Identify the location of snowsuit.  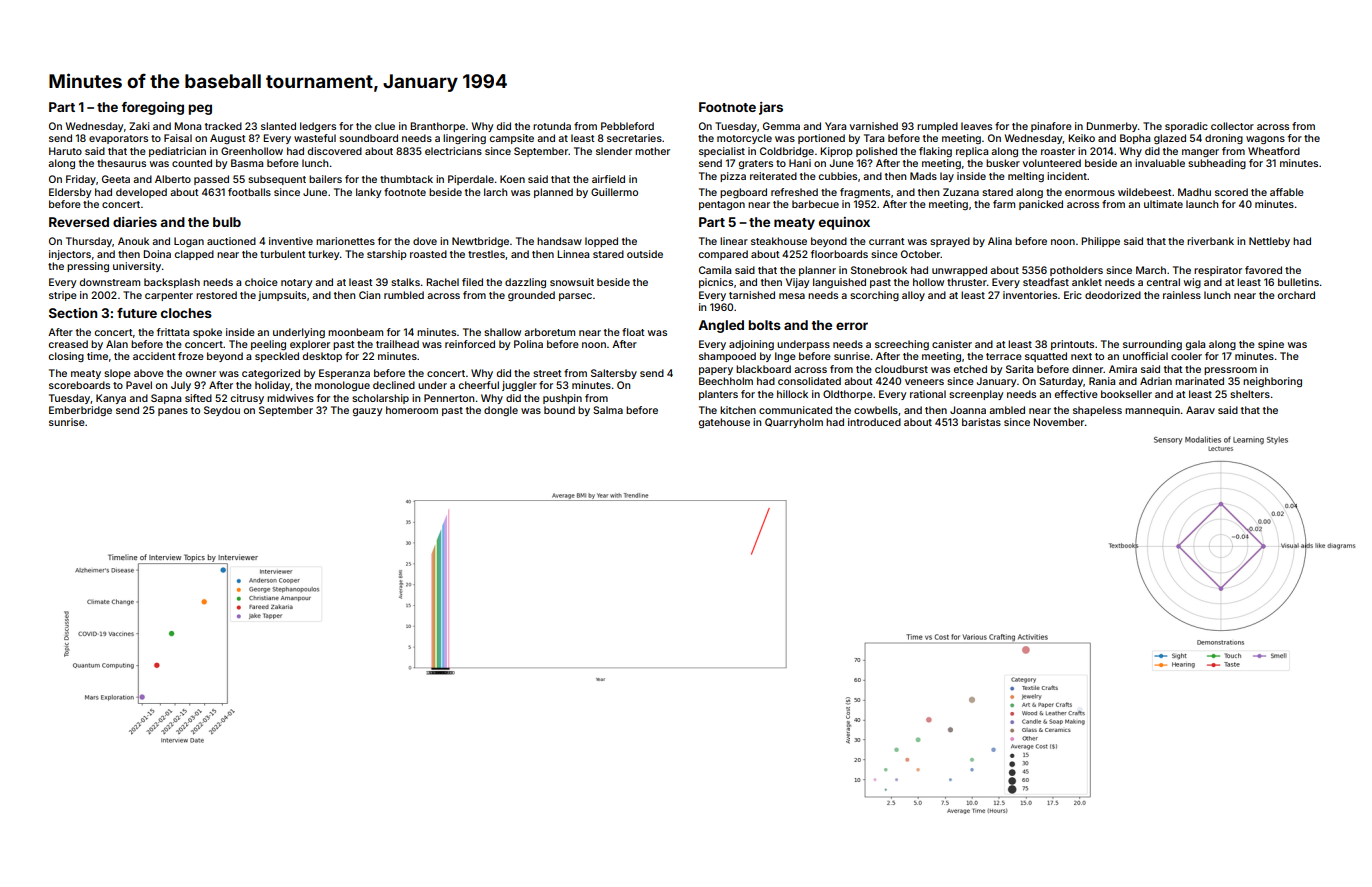
(572, 282).
